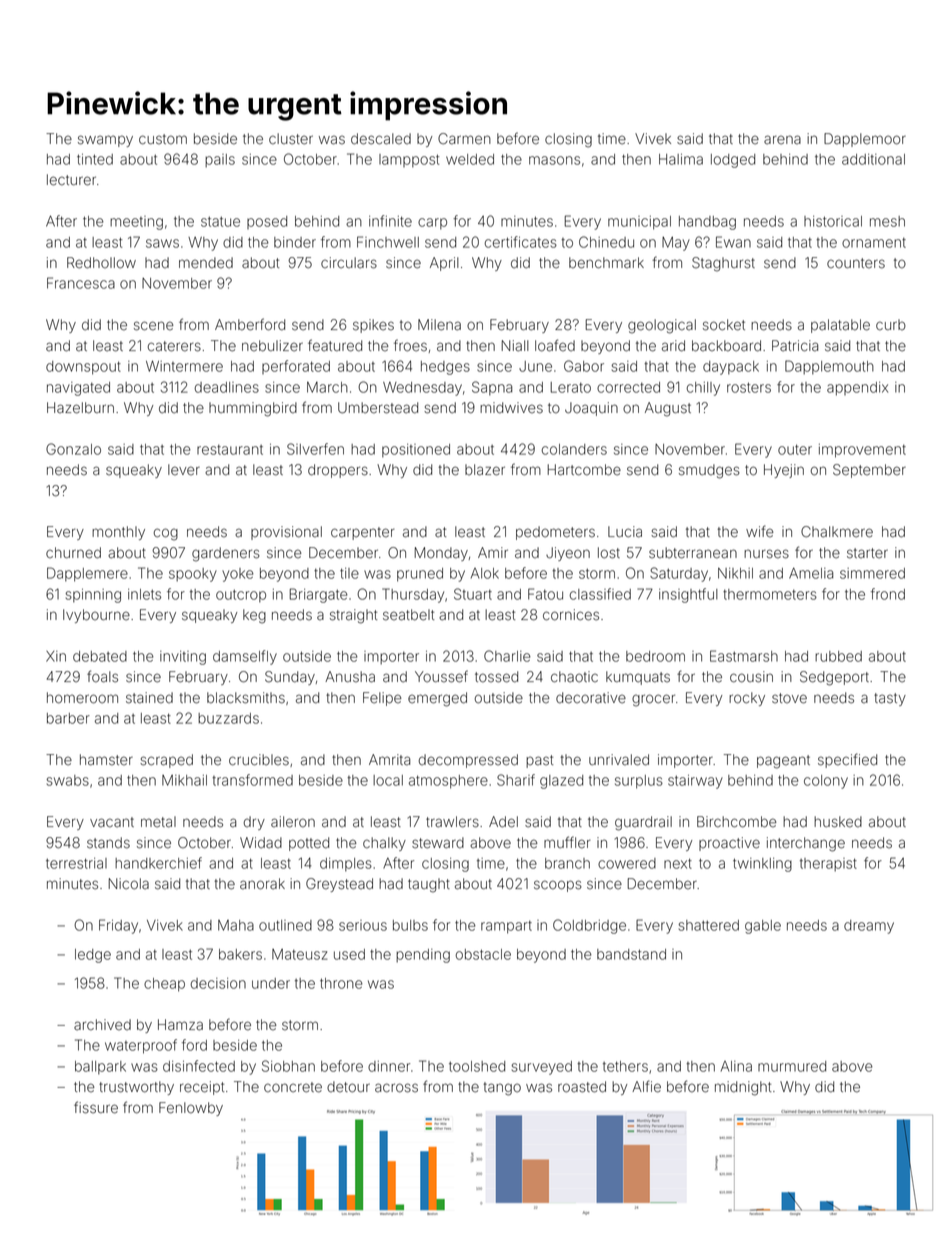  Describe the element at coordinates (792, 1066) in the page. I see `murmured` at that location.
